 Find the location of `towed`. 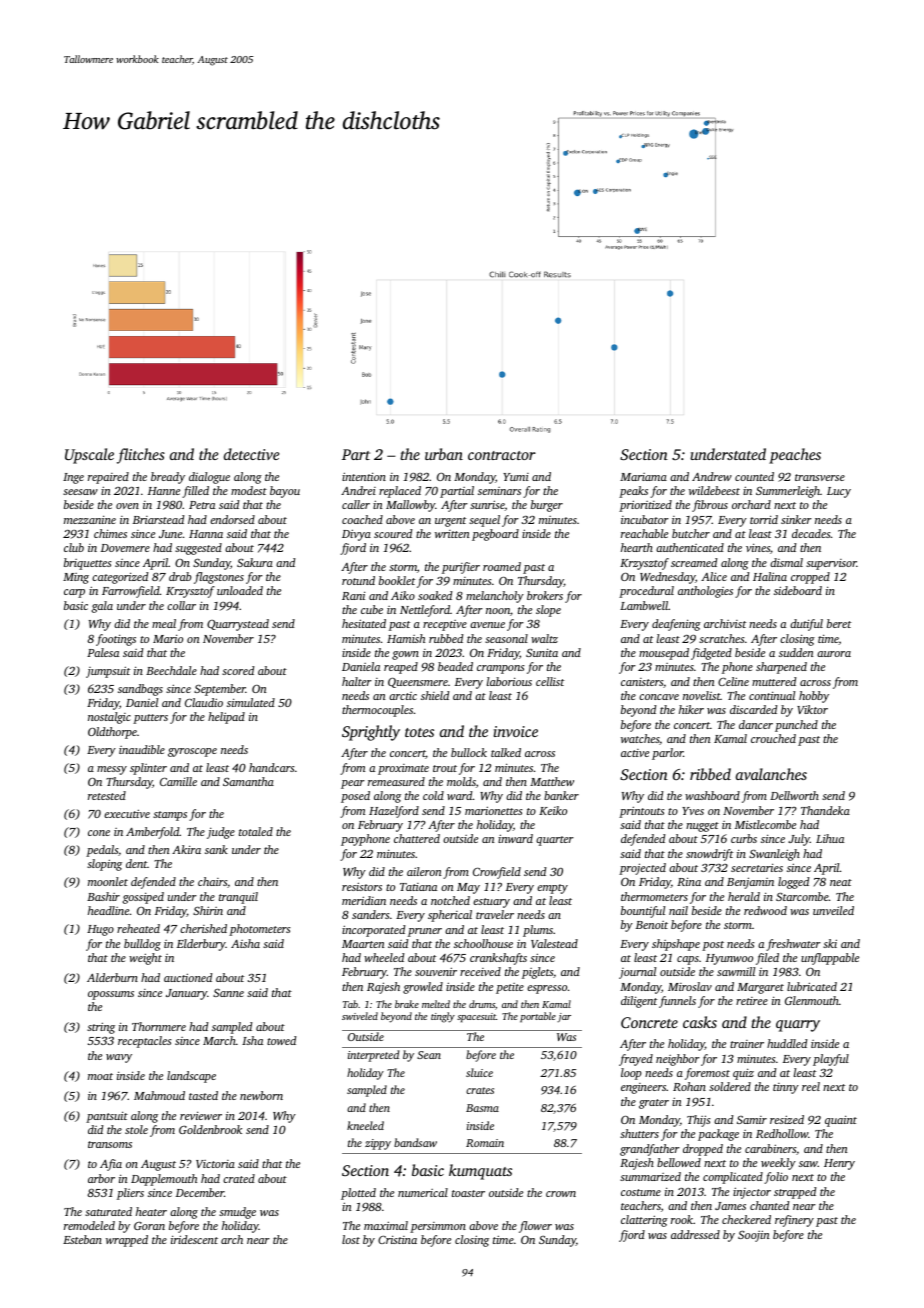

towed is located at coordinates (281, 1040).
